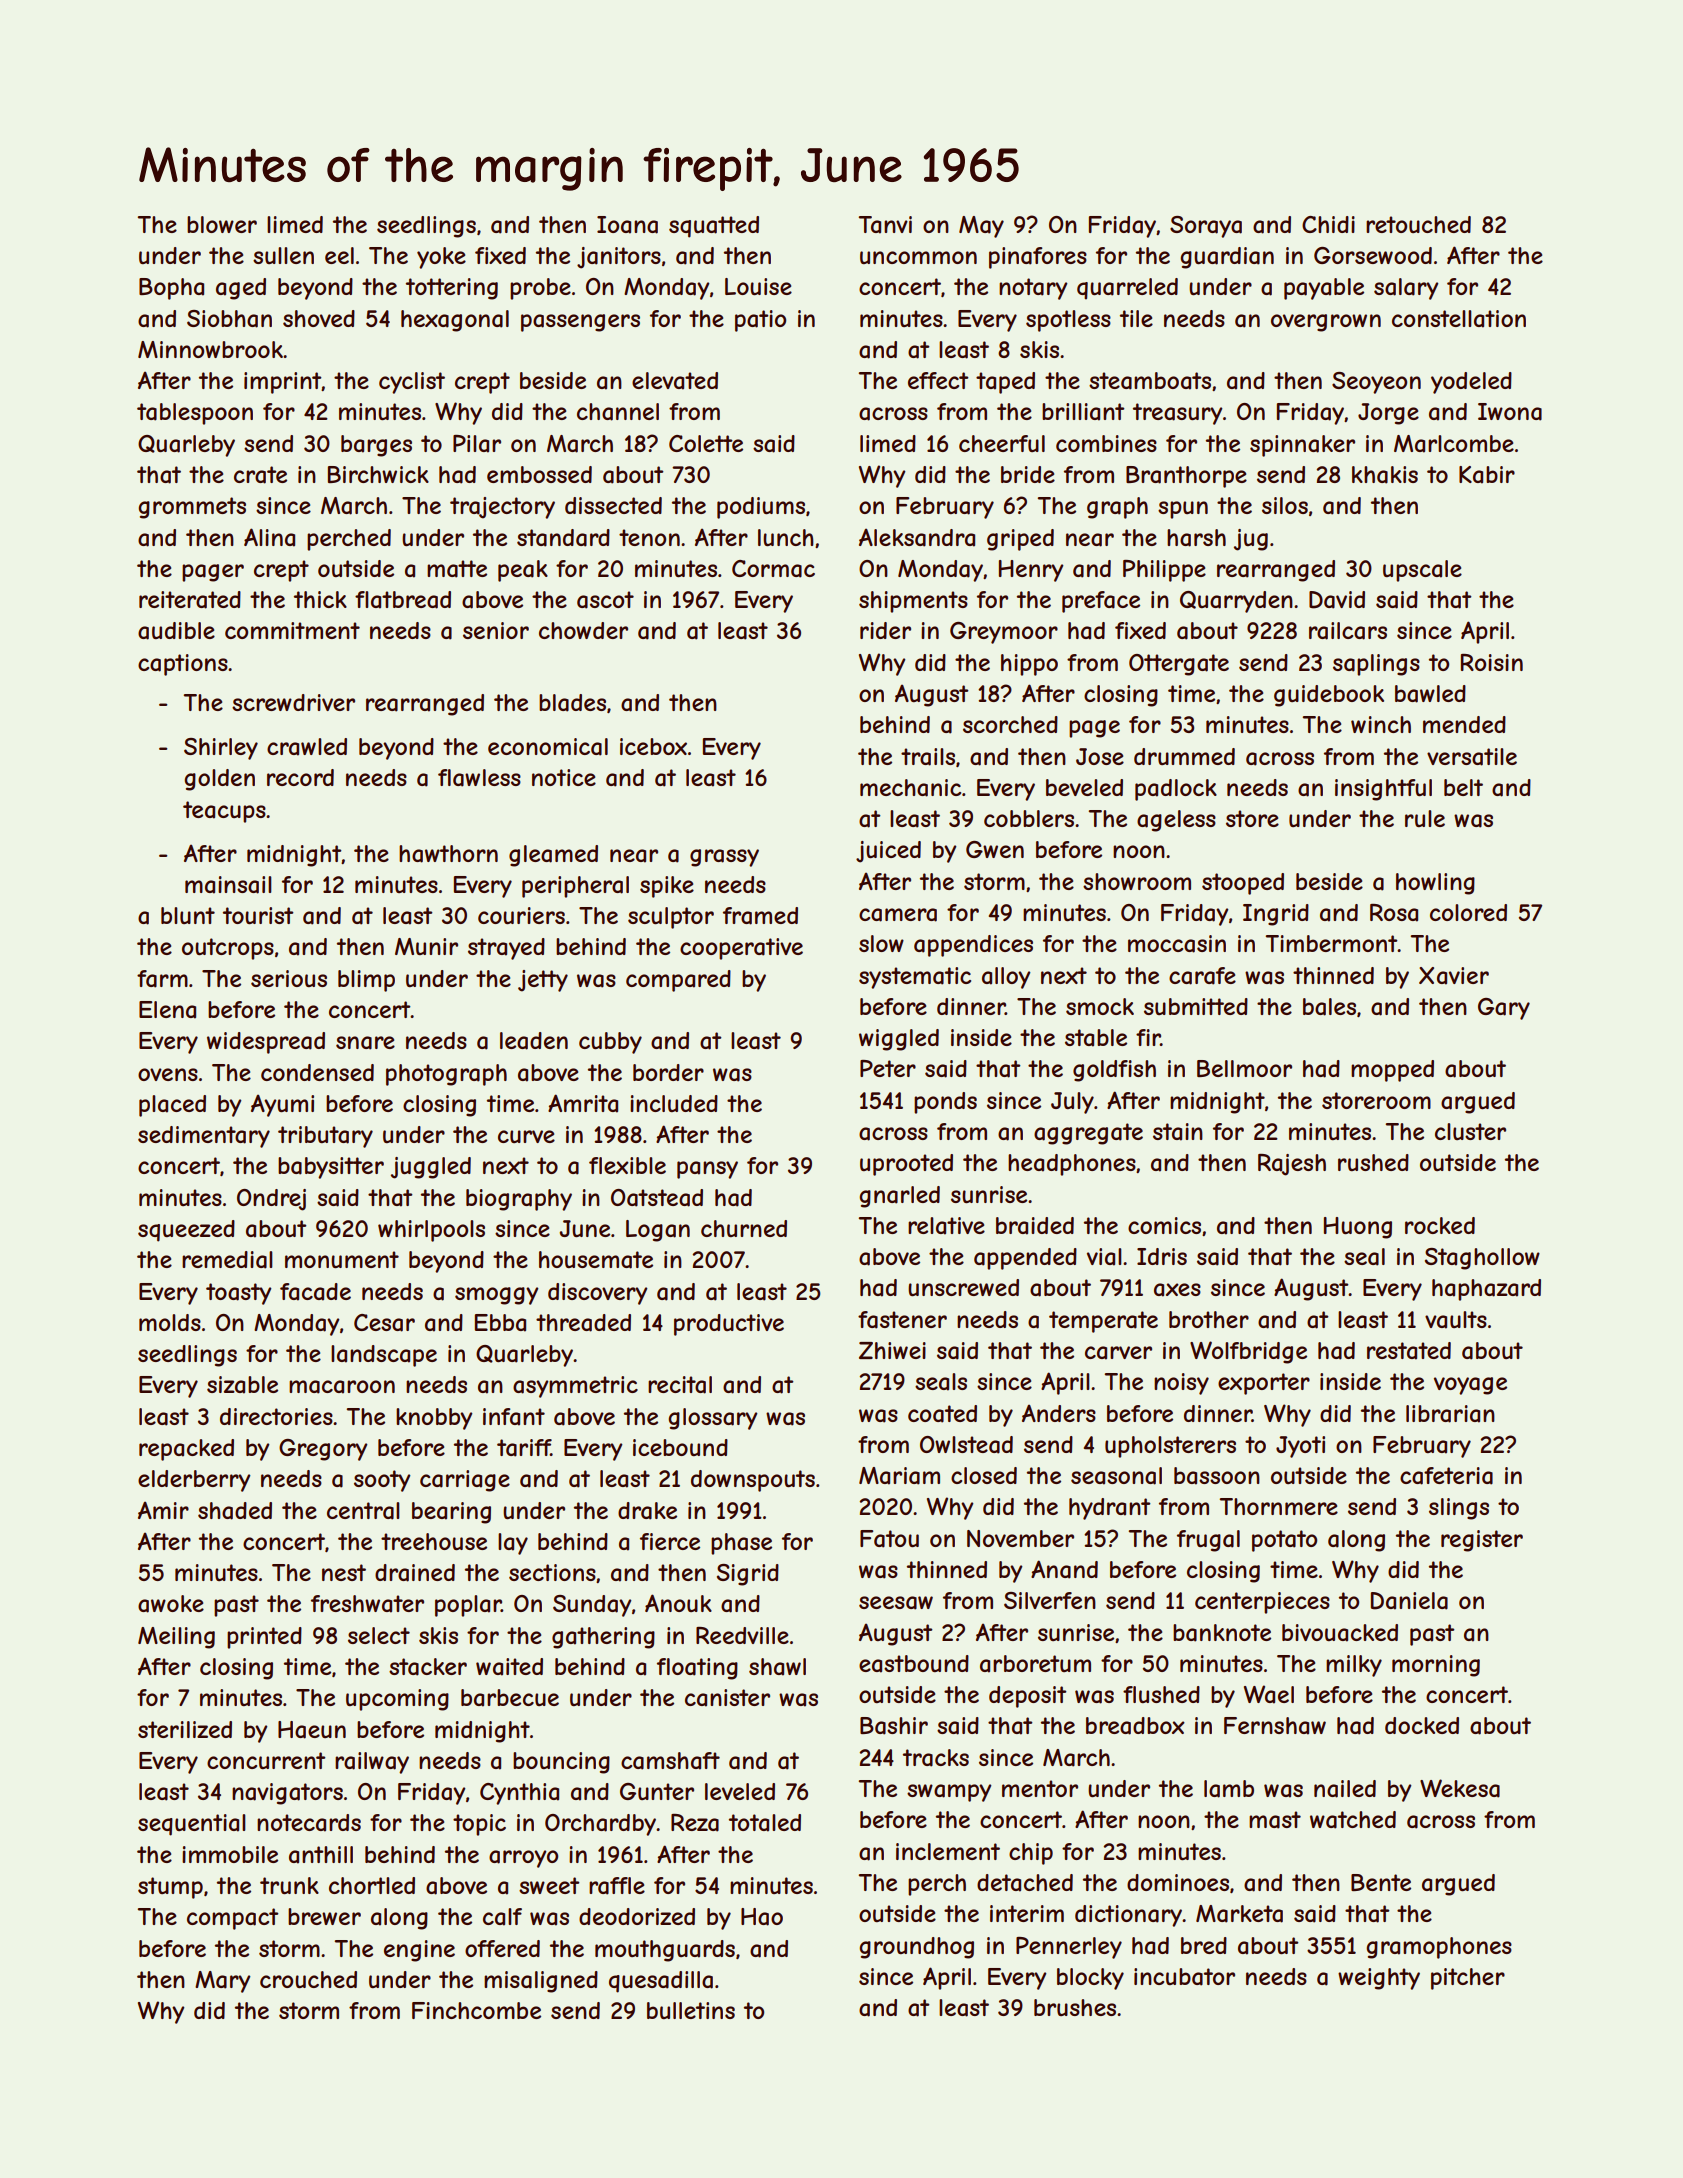  What do you see at coordinates (185, 1729) in the screenshot?
I see `sterilized` at bounding box center [185, 1729].
